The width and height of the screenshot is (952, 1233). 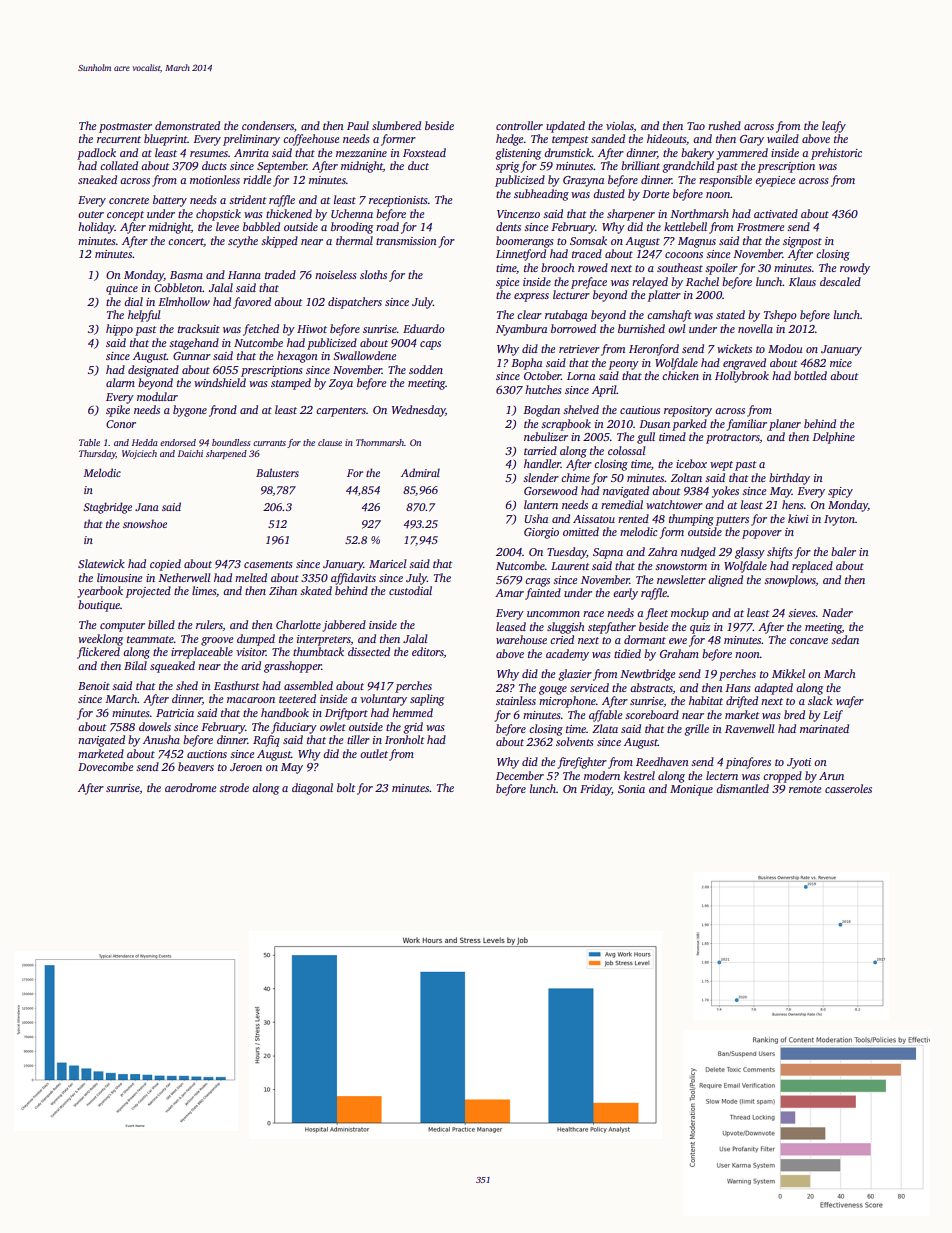 What do you see at coordinates (106, 766) in the screenshot?
I see `Dovecombe` at bounding box center [106, 766].
